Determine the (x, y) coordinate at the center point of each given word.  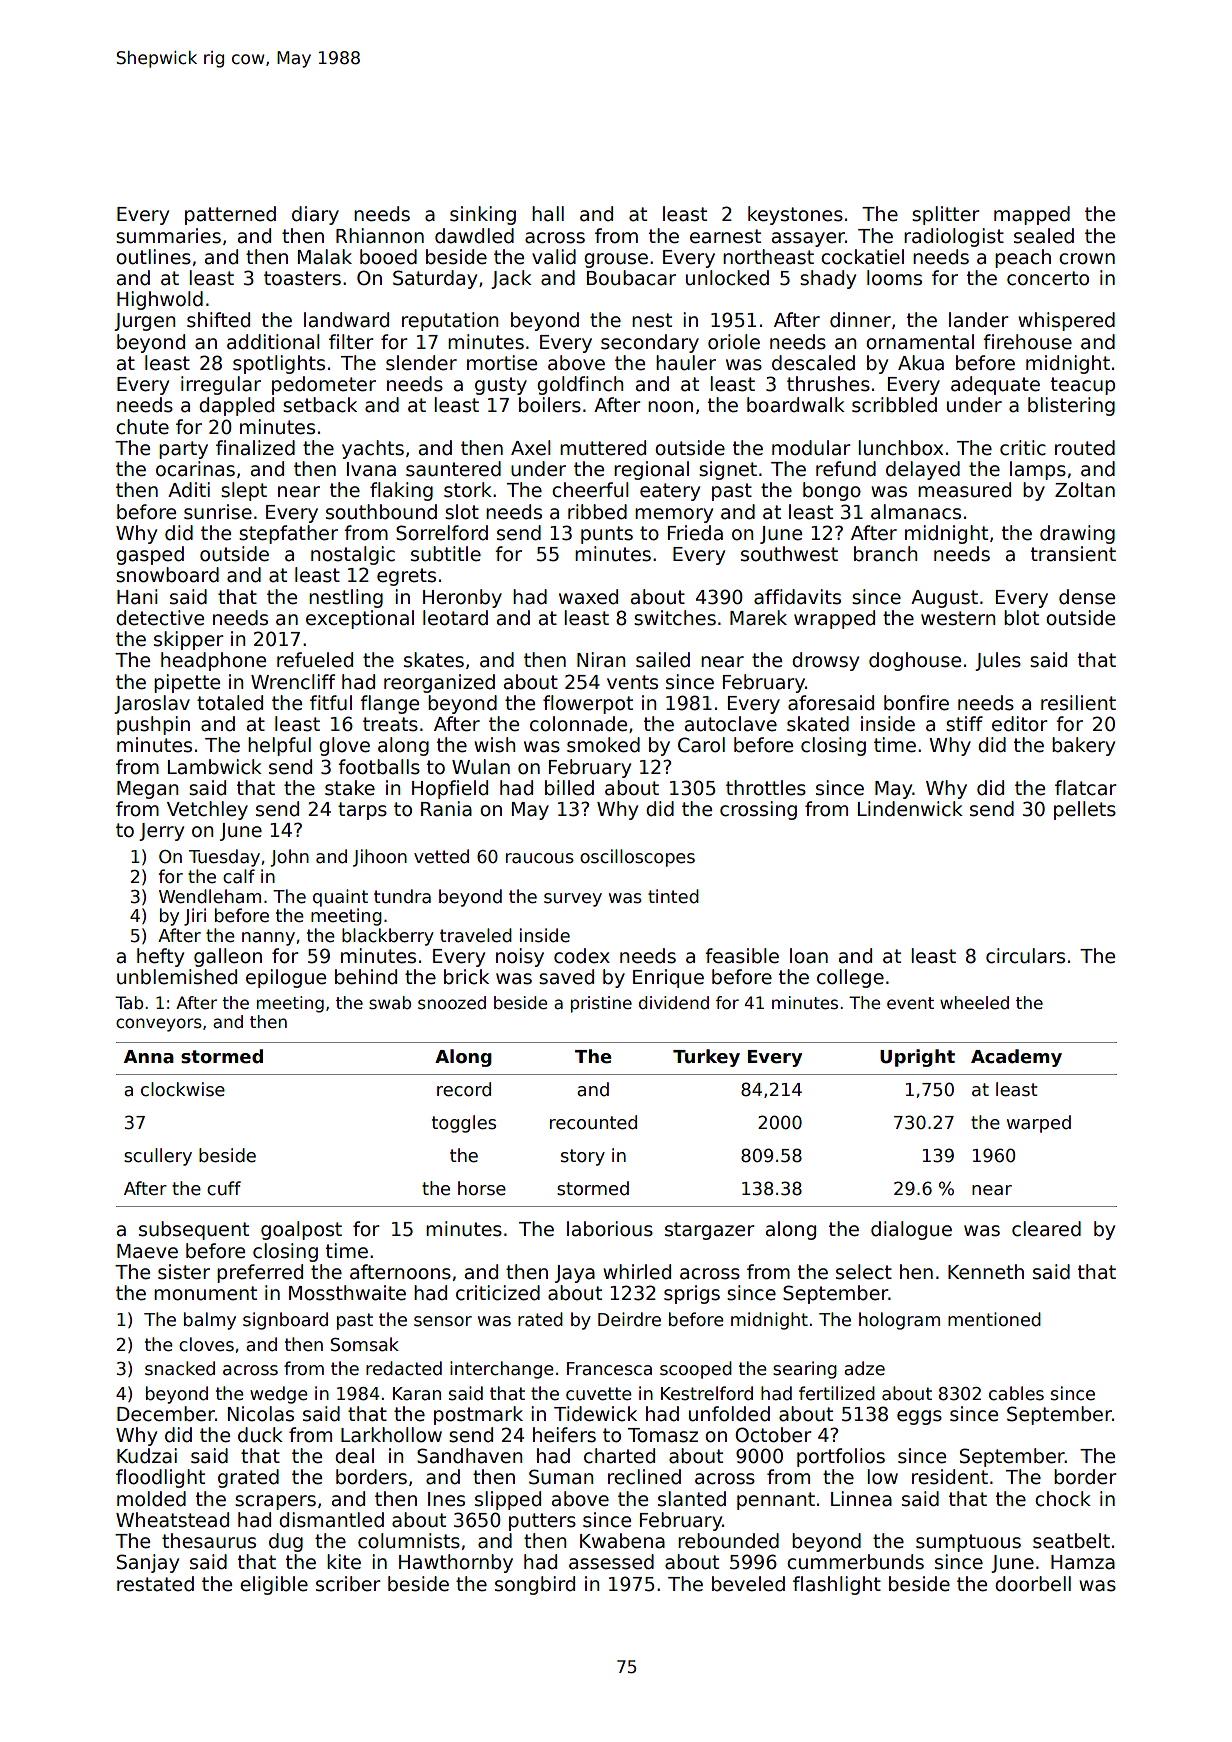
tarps (362, 811)
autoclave (731, 724)
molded (151, 1499)
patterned (230, 215)
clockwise (183, 1089)
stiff (964, 724)
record (464, 1089)
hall (548, 214)
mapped (1032, 215)
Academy (1016, 1058)
